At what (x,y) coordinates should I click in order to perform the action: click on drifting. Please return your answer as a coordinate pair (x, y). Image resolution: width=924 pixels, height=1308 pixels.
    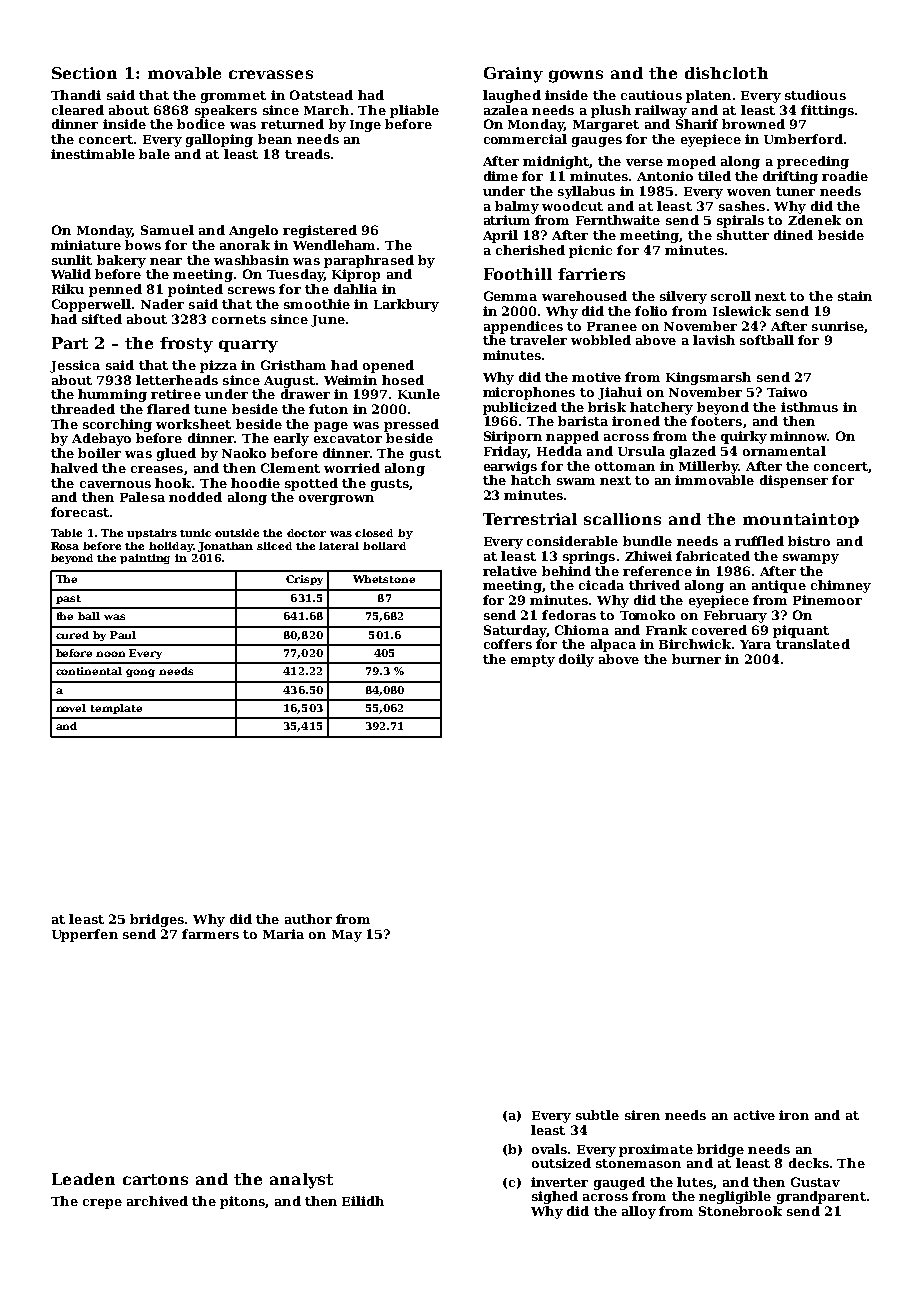
    Looking at the image, I should click on (790, 177).
